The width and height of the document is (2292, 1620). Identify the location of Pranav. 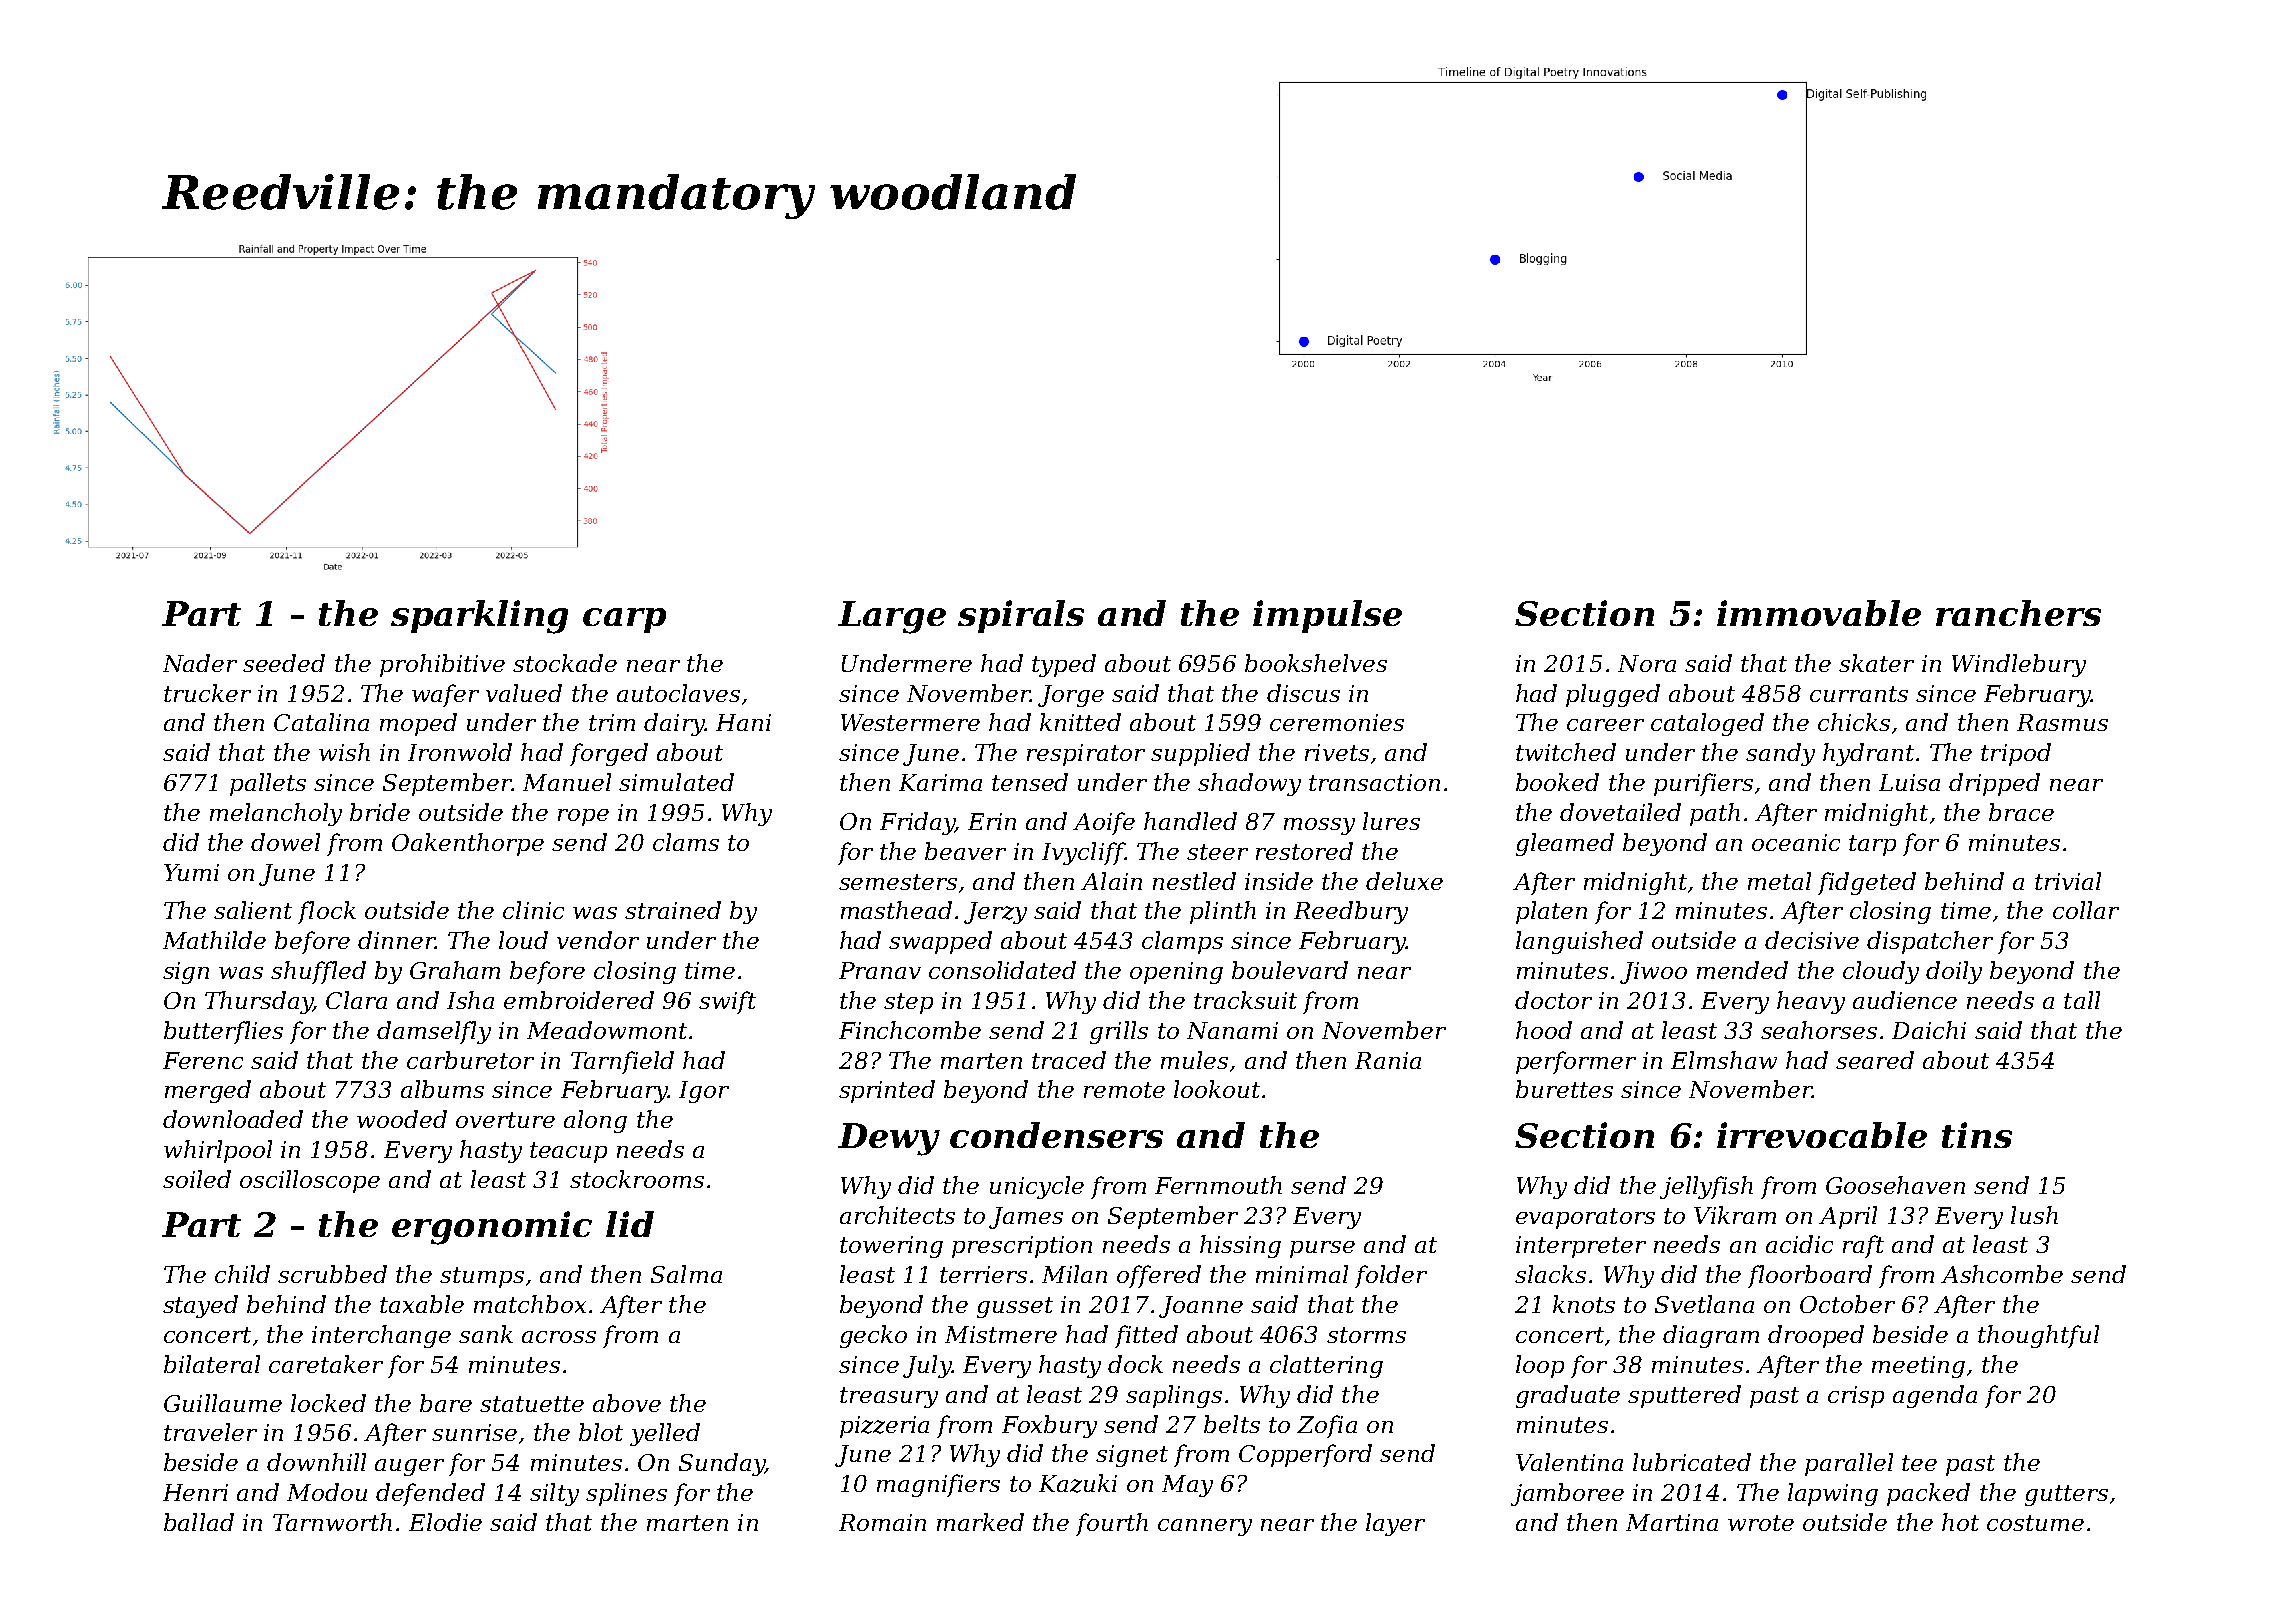
(880, 970).
